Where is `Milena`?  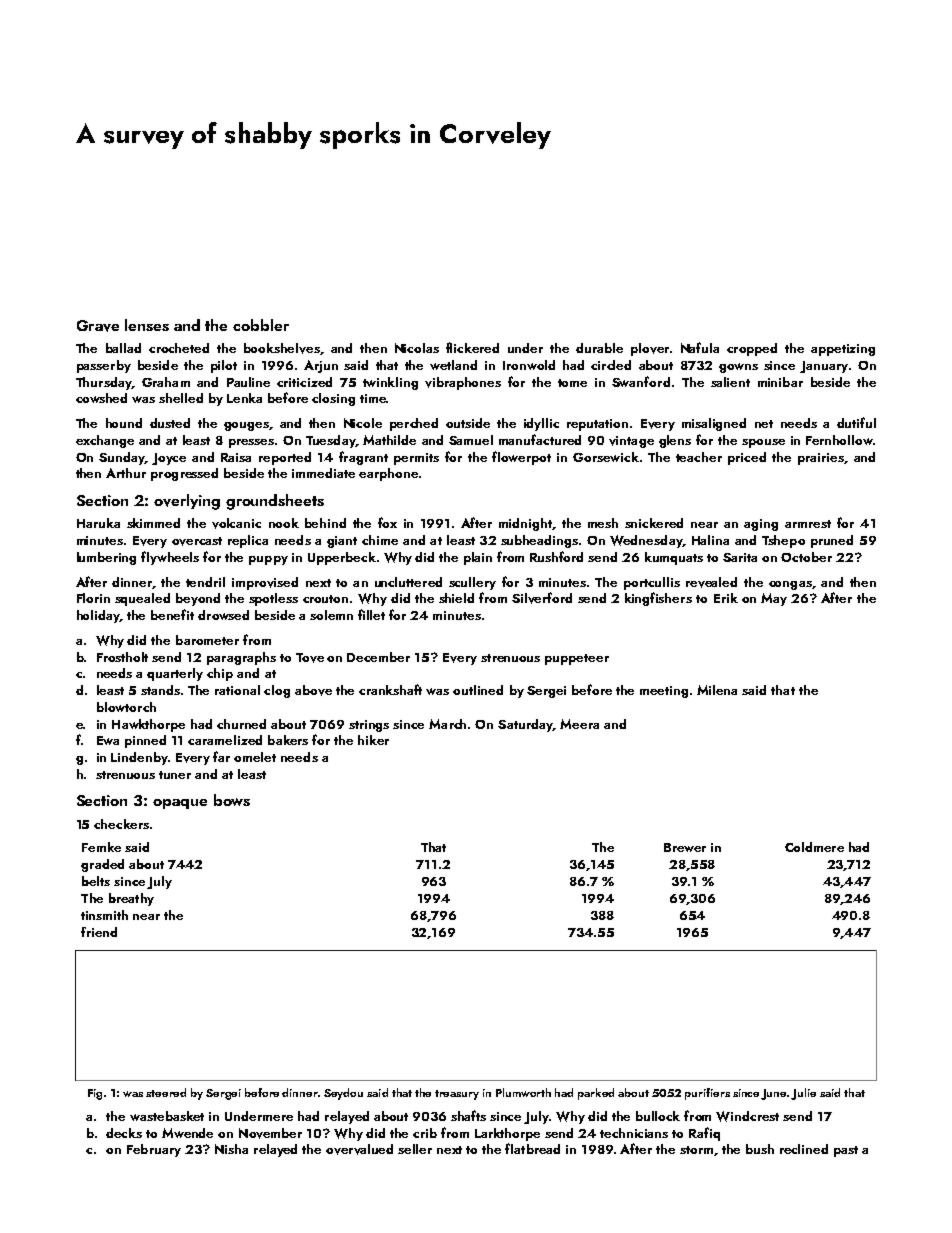
Milena is located at coordinates (717, 690).
